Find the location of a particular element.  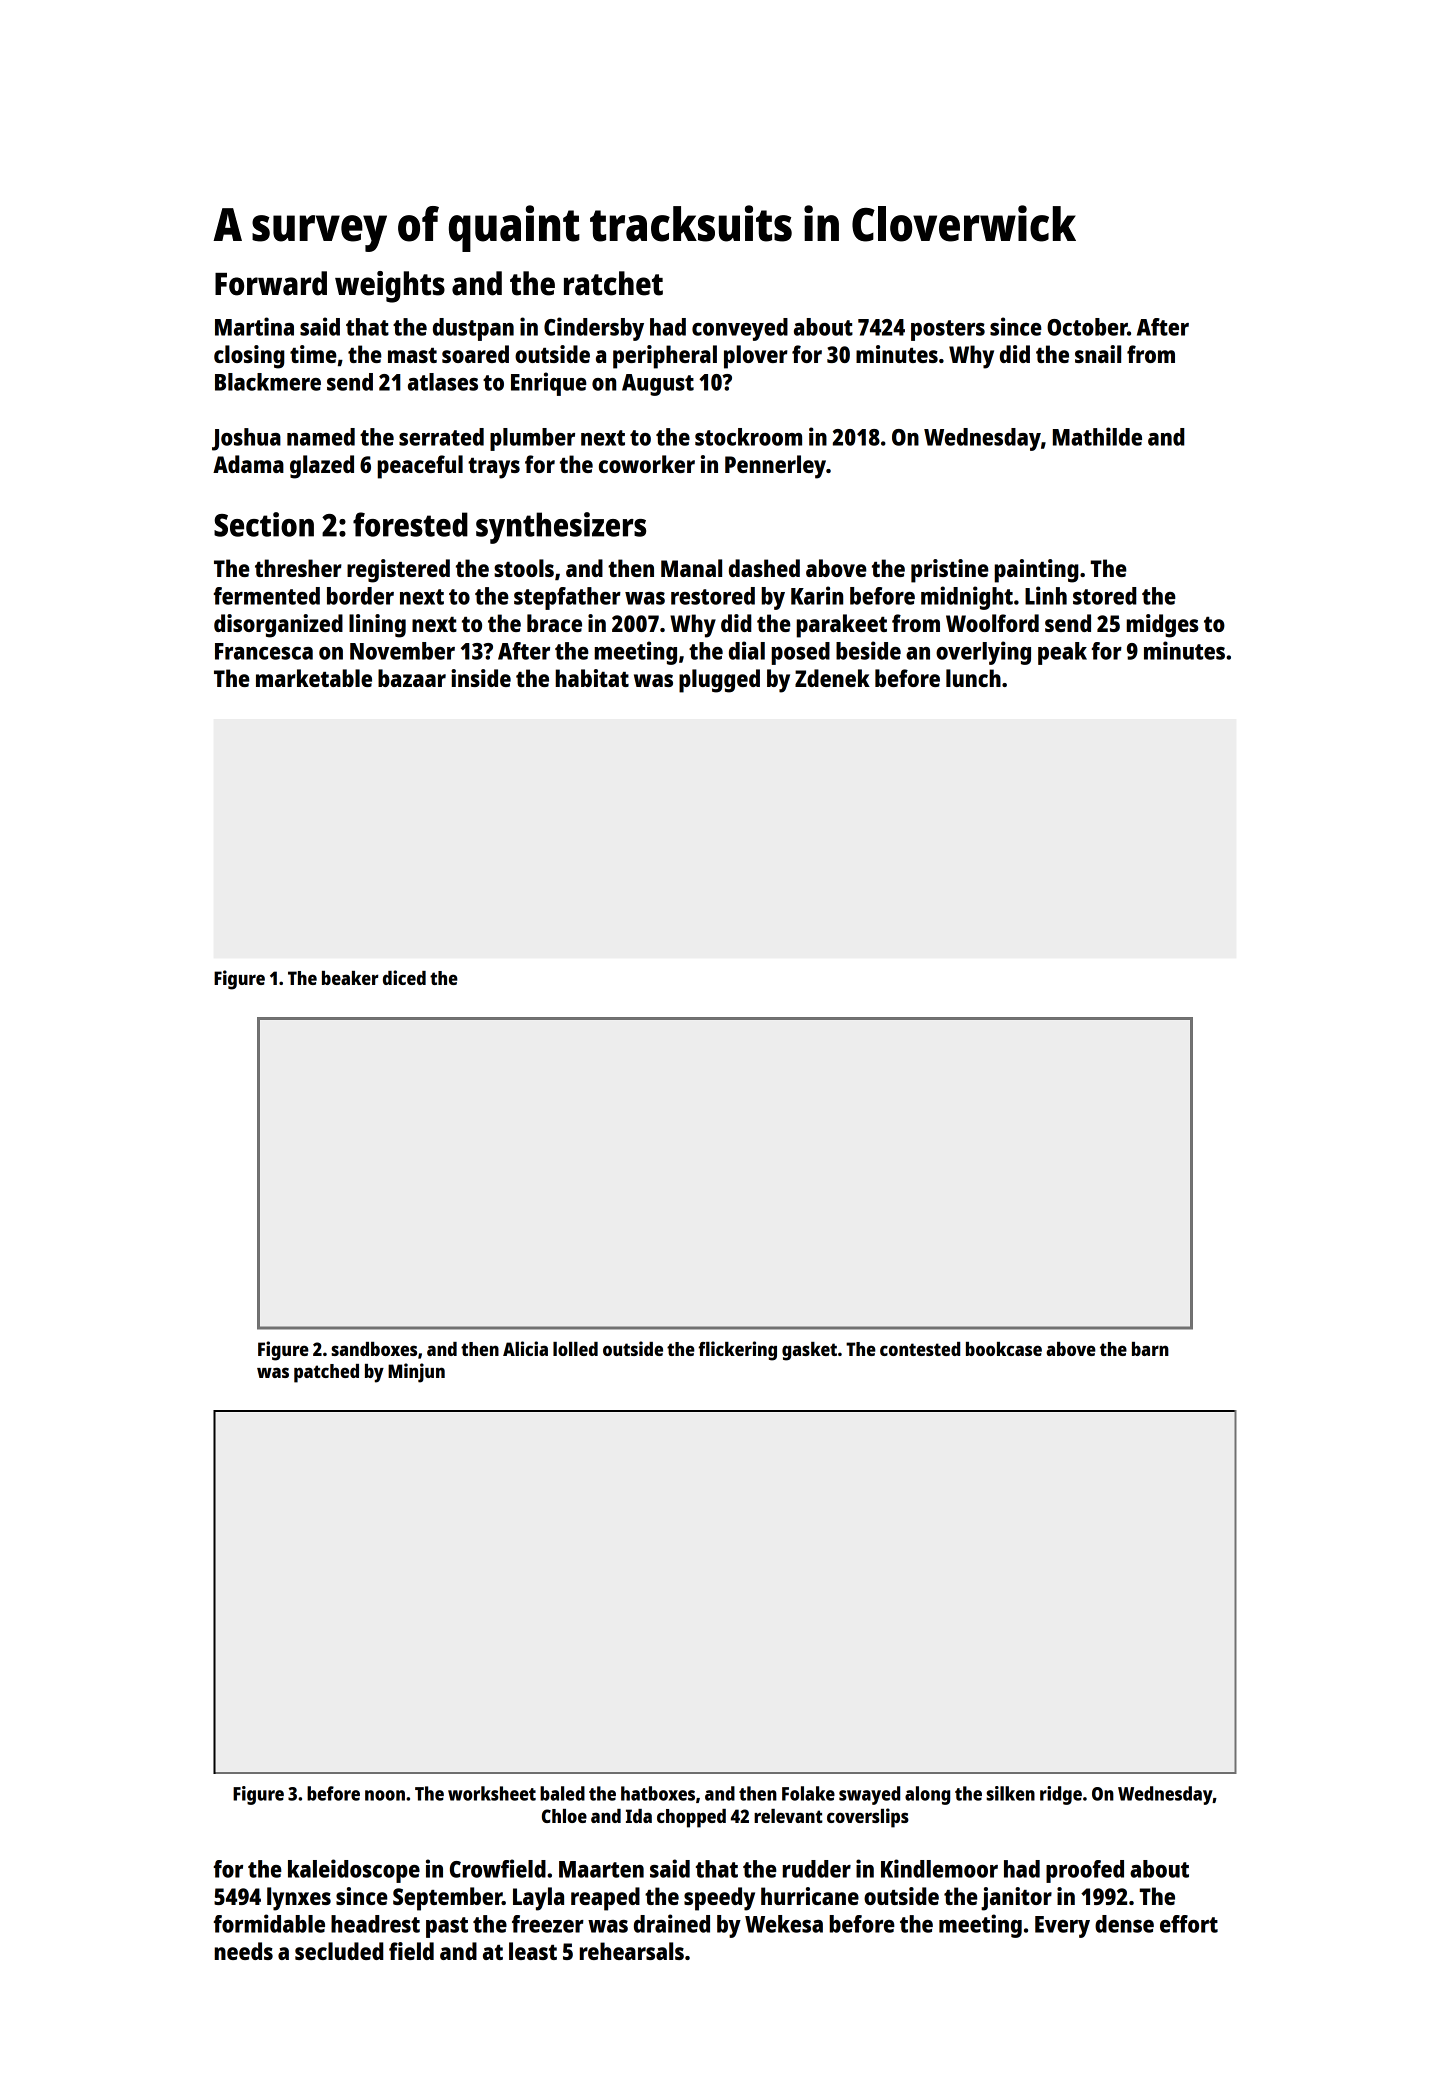

marketable is located at coordinates (314, 678).
